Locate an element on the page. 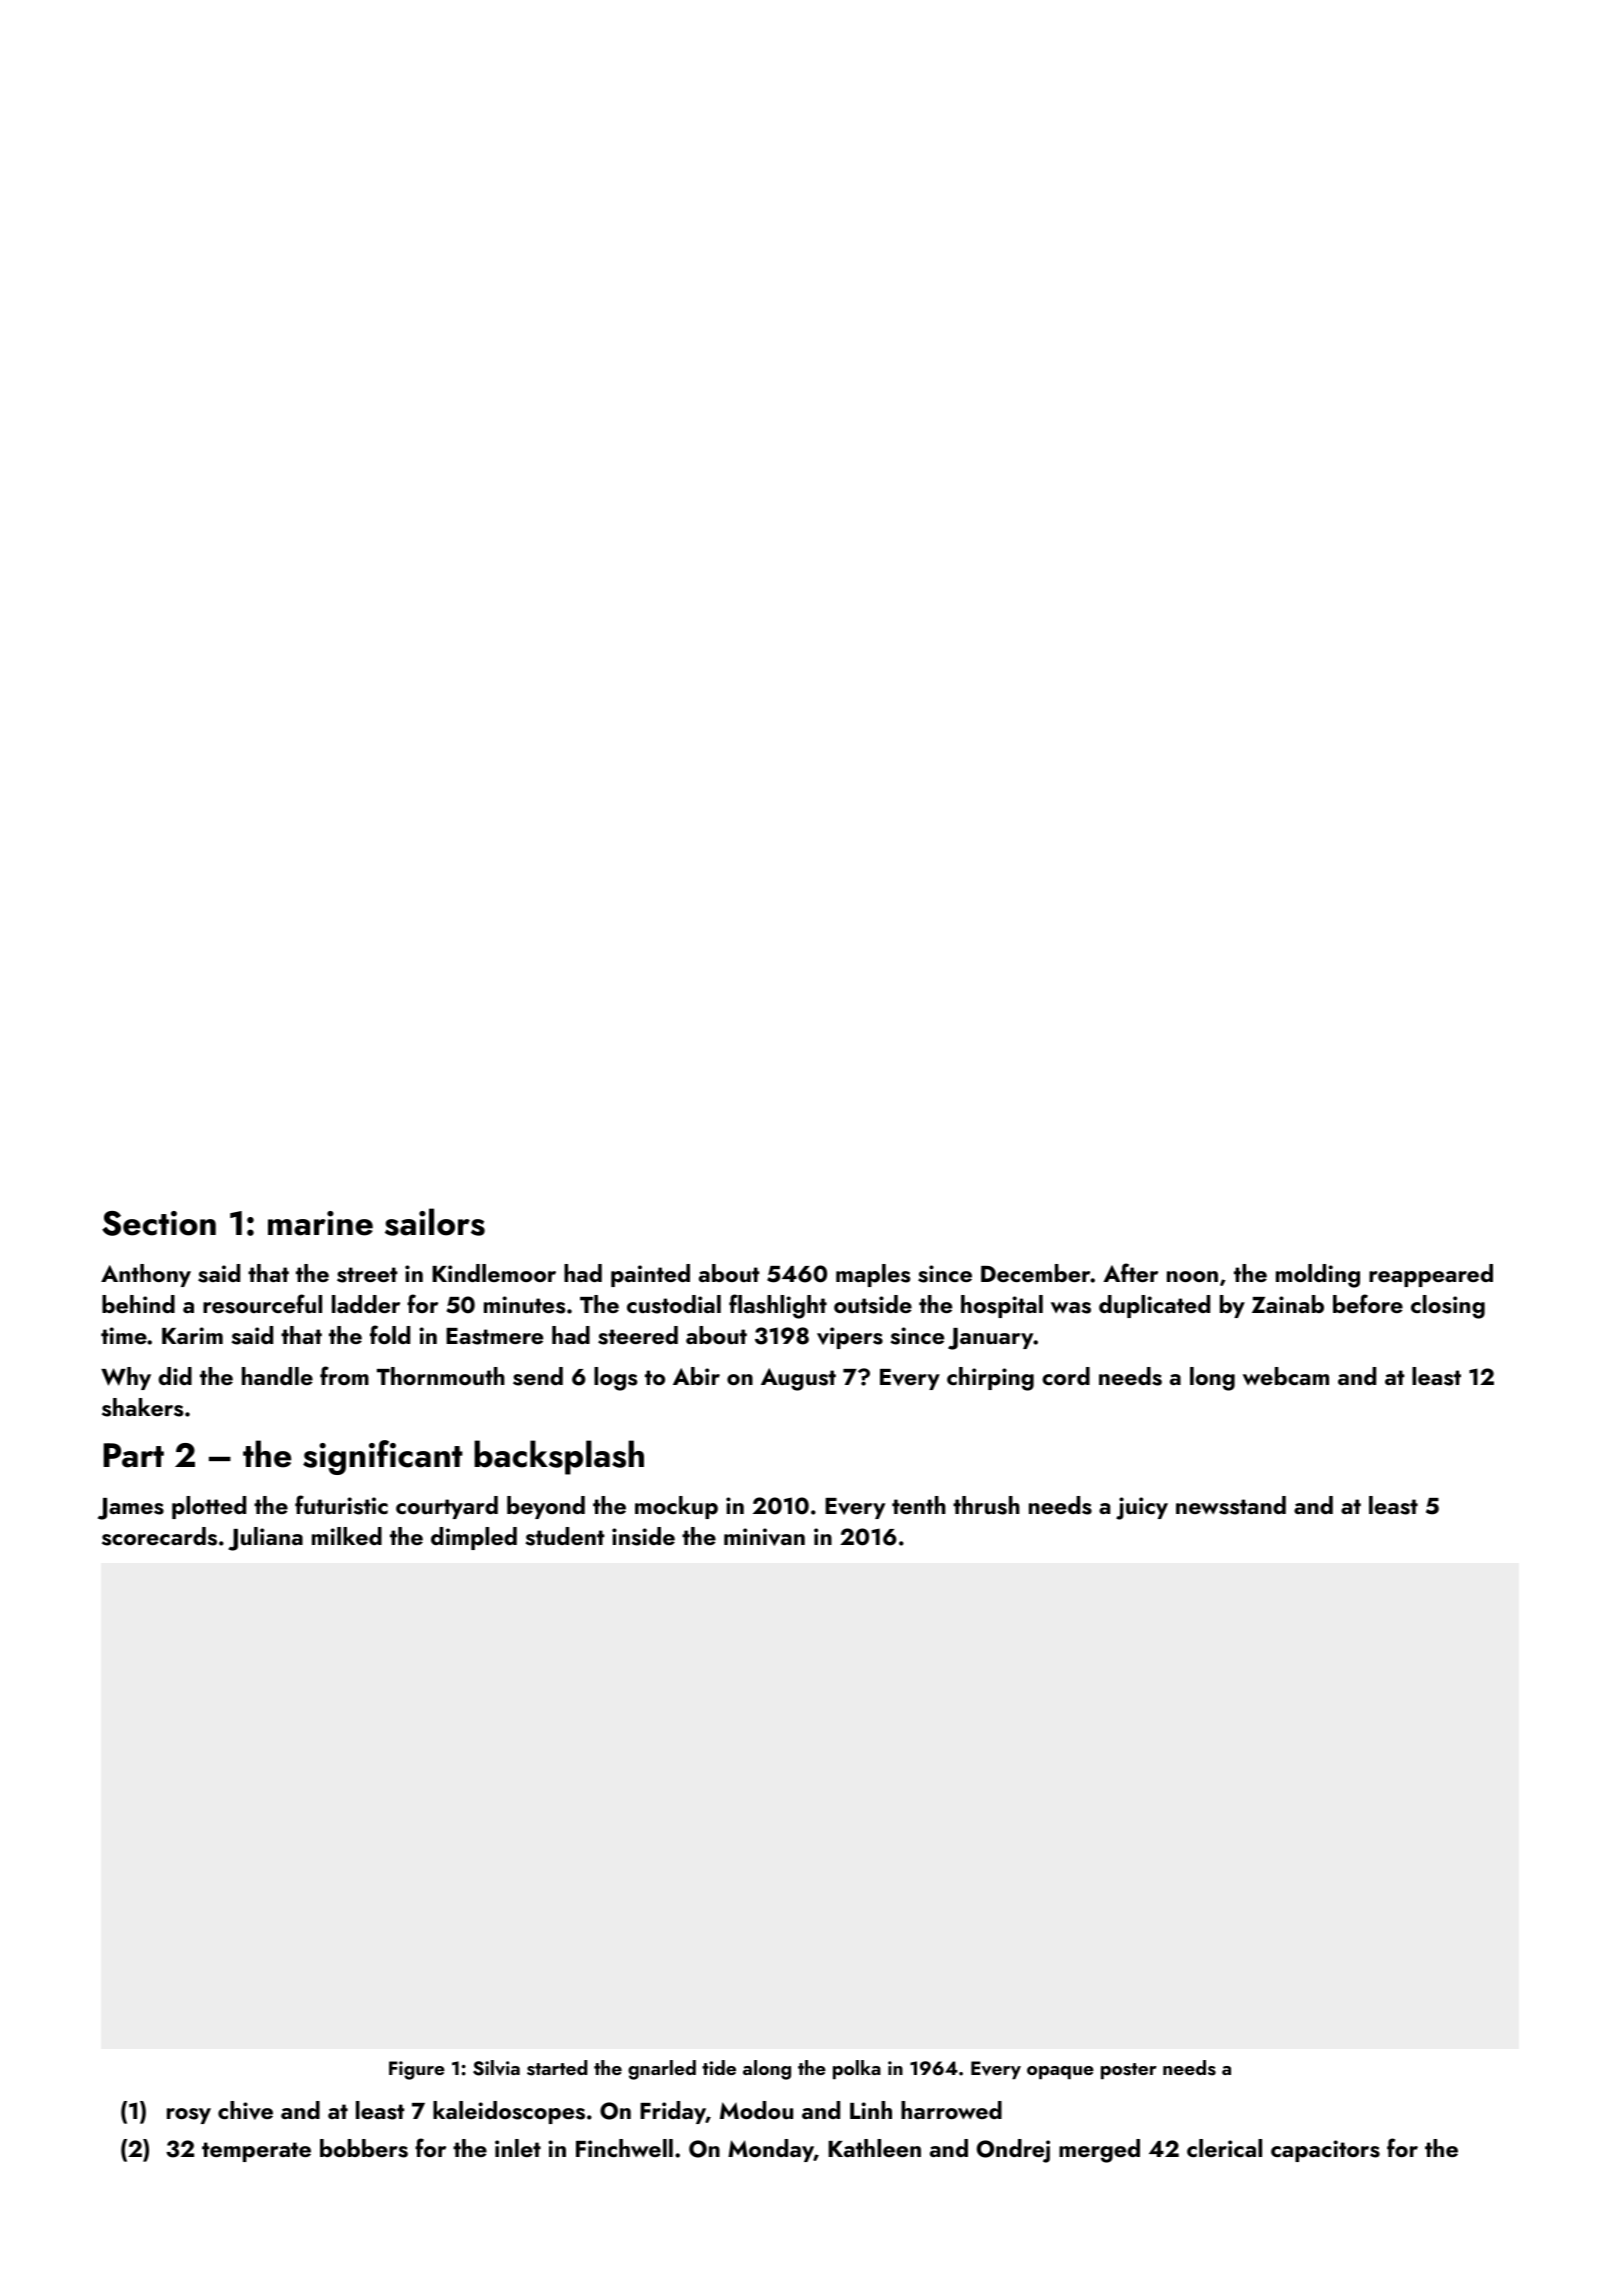  opaque is located at coordinates (1060, 2072).
